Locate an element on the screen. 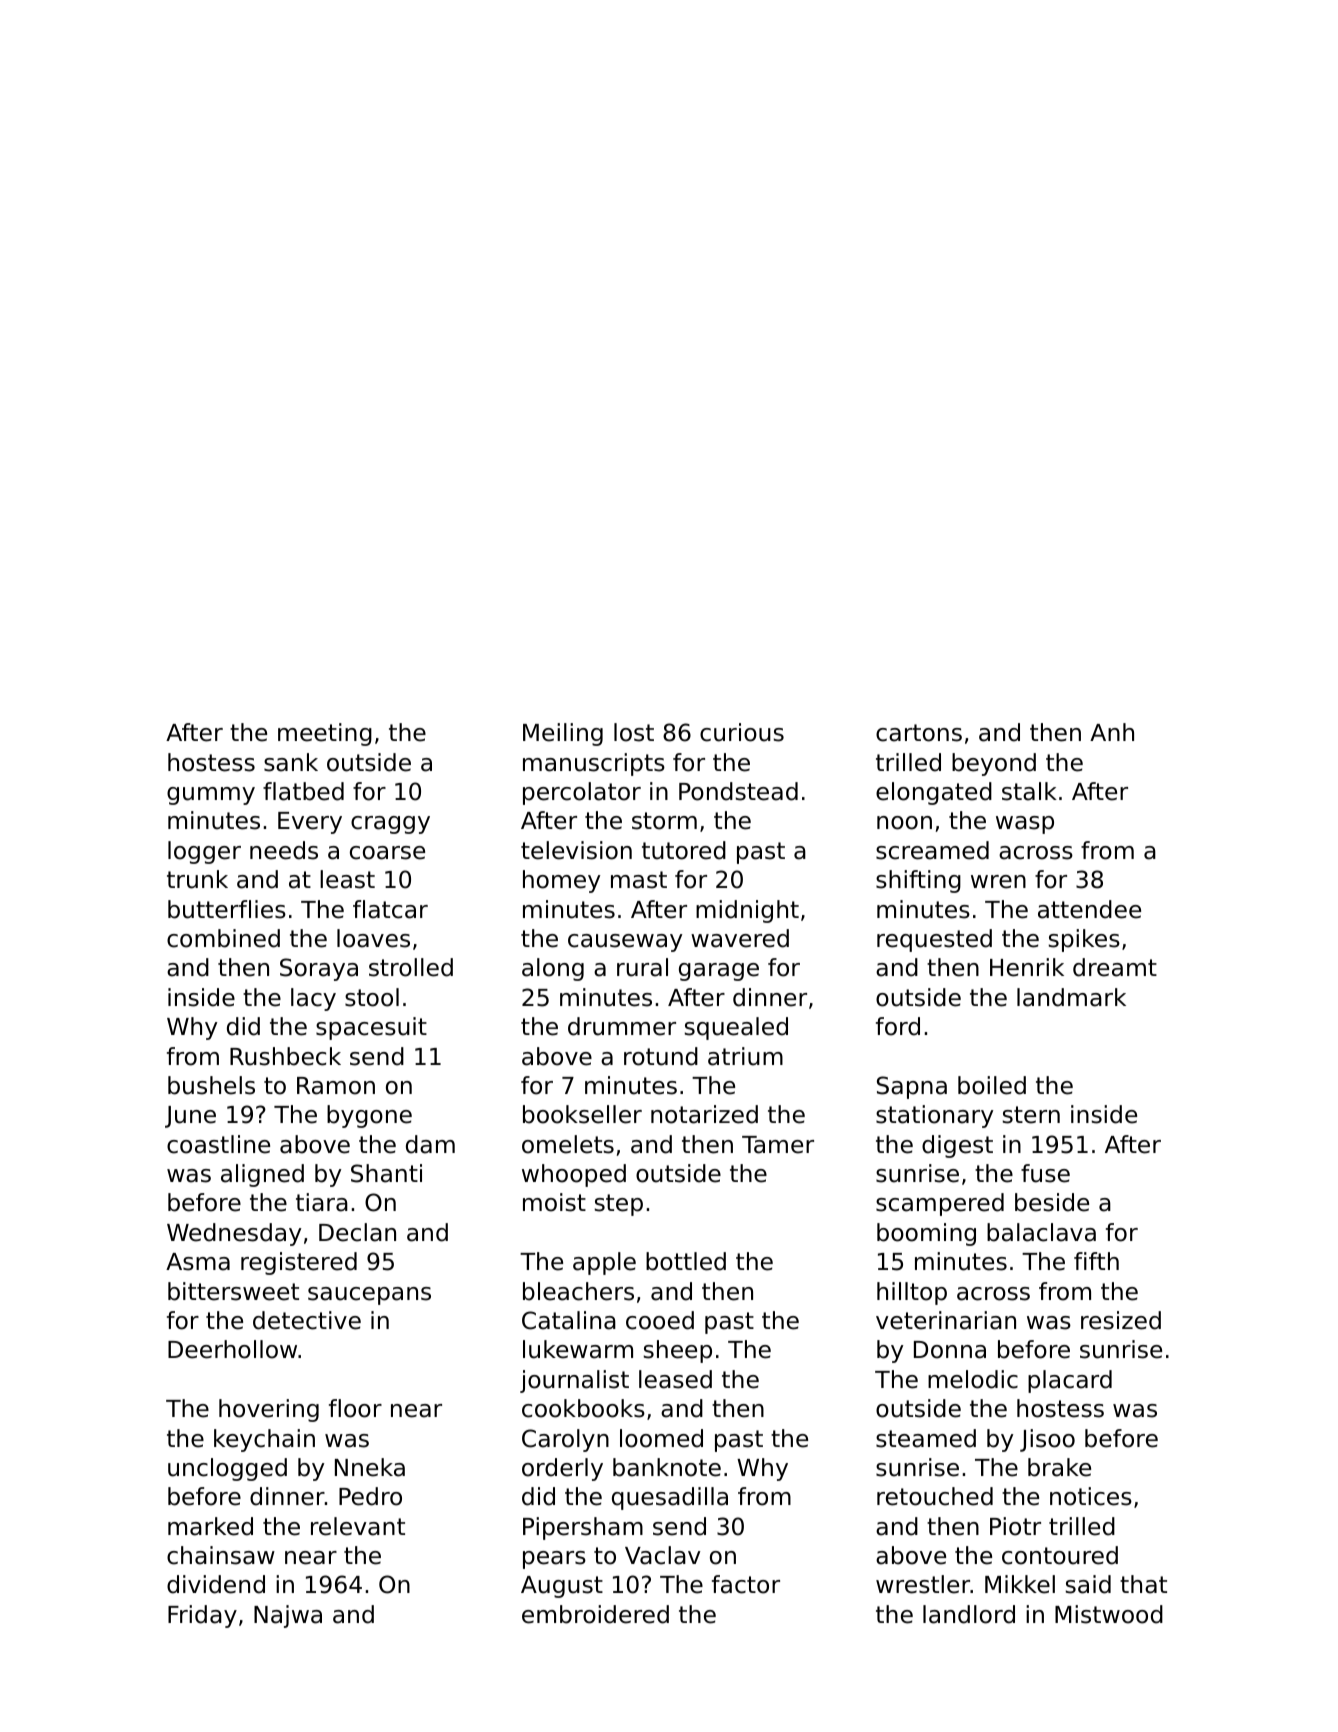  landlord is located at coordinates (969, 1614).
